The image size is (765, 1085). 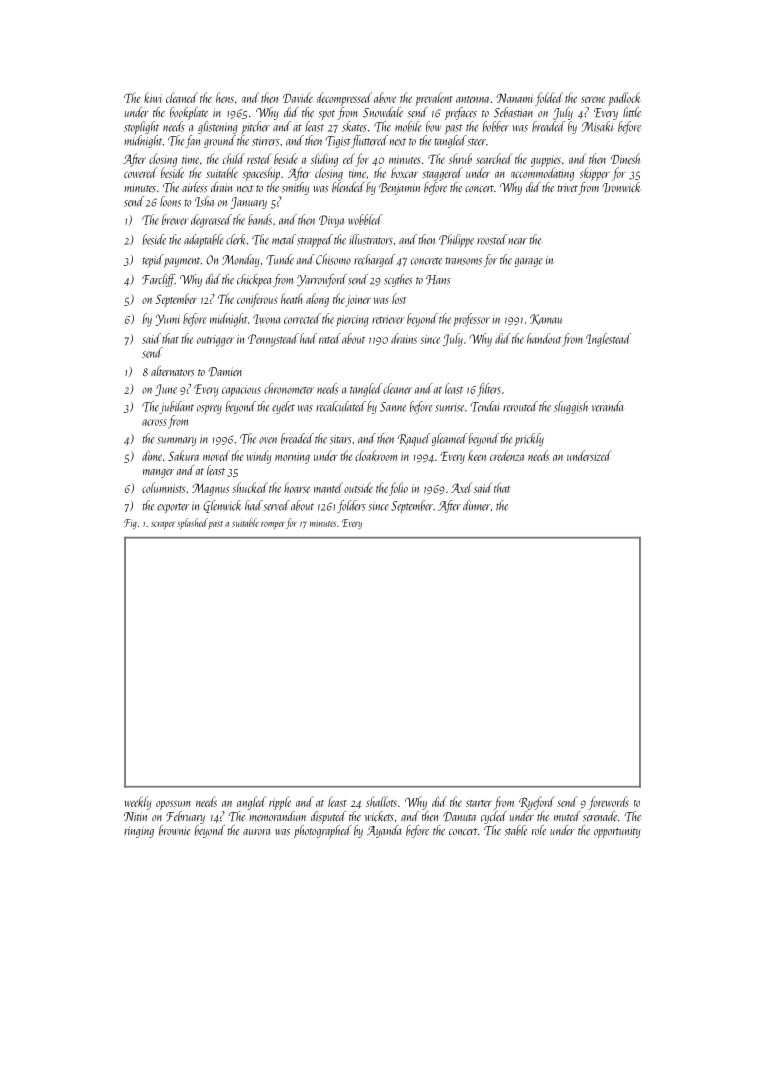 What do you see at coordinates (376, 455) in the screenshot?
I see `cloakroom` at bounding box center [376, 455].
